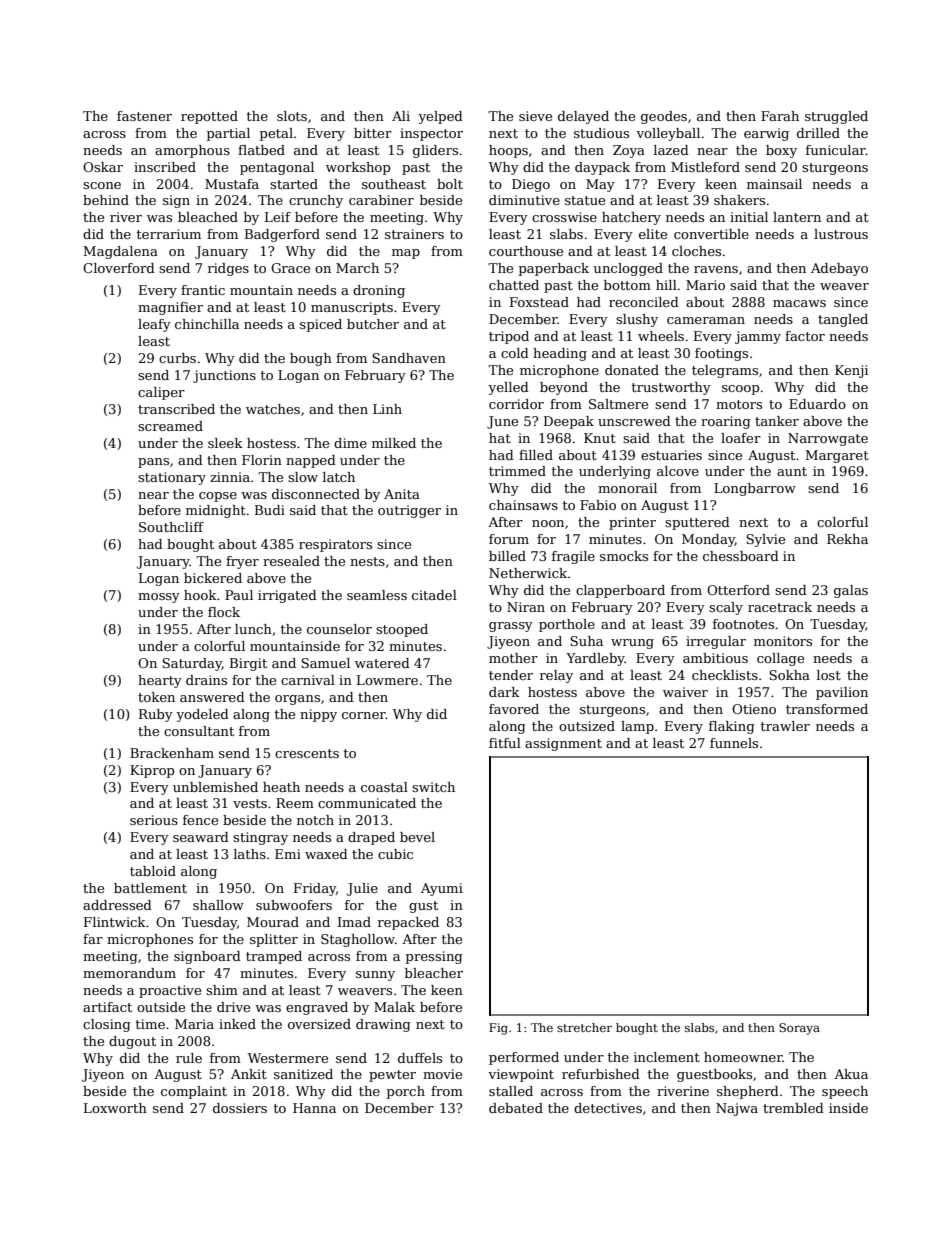 The width and height of the screenshot is (952, 1233). What do you see at coordinates (560, 354) in the screenshot?
I see `heading` at bounding box center [560, 354].
